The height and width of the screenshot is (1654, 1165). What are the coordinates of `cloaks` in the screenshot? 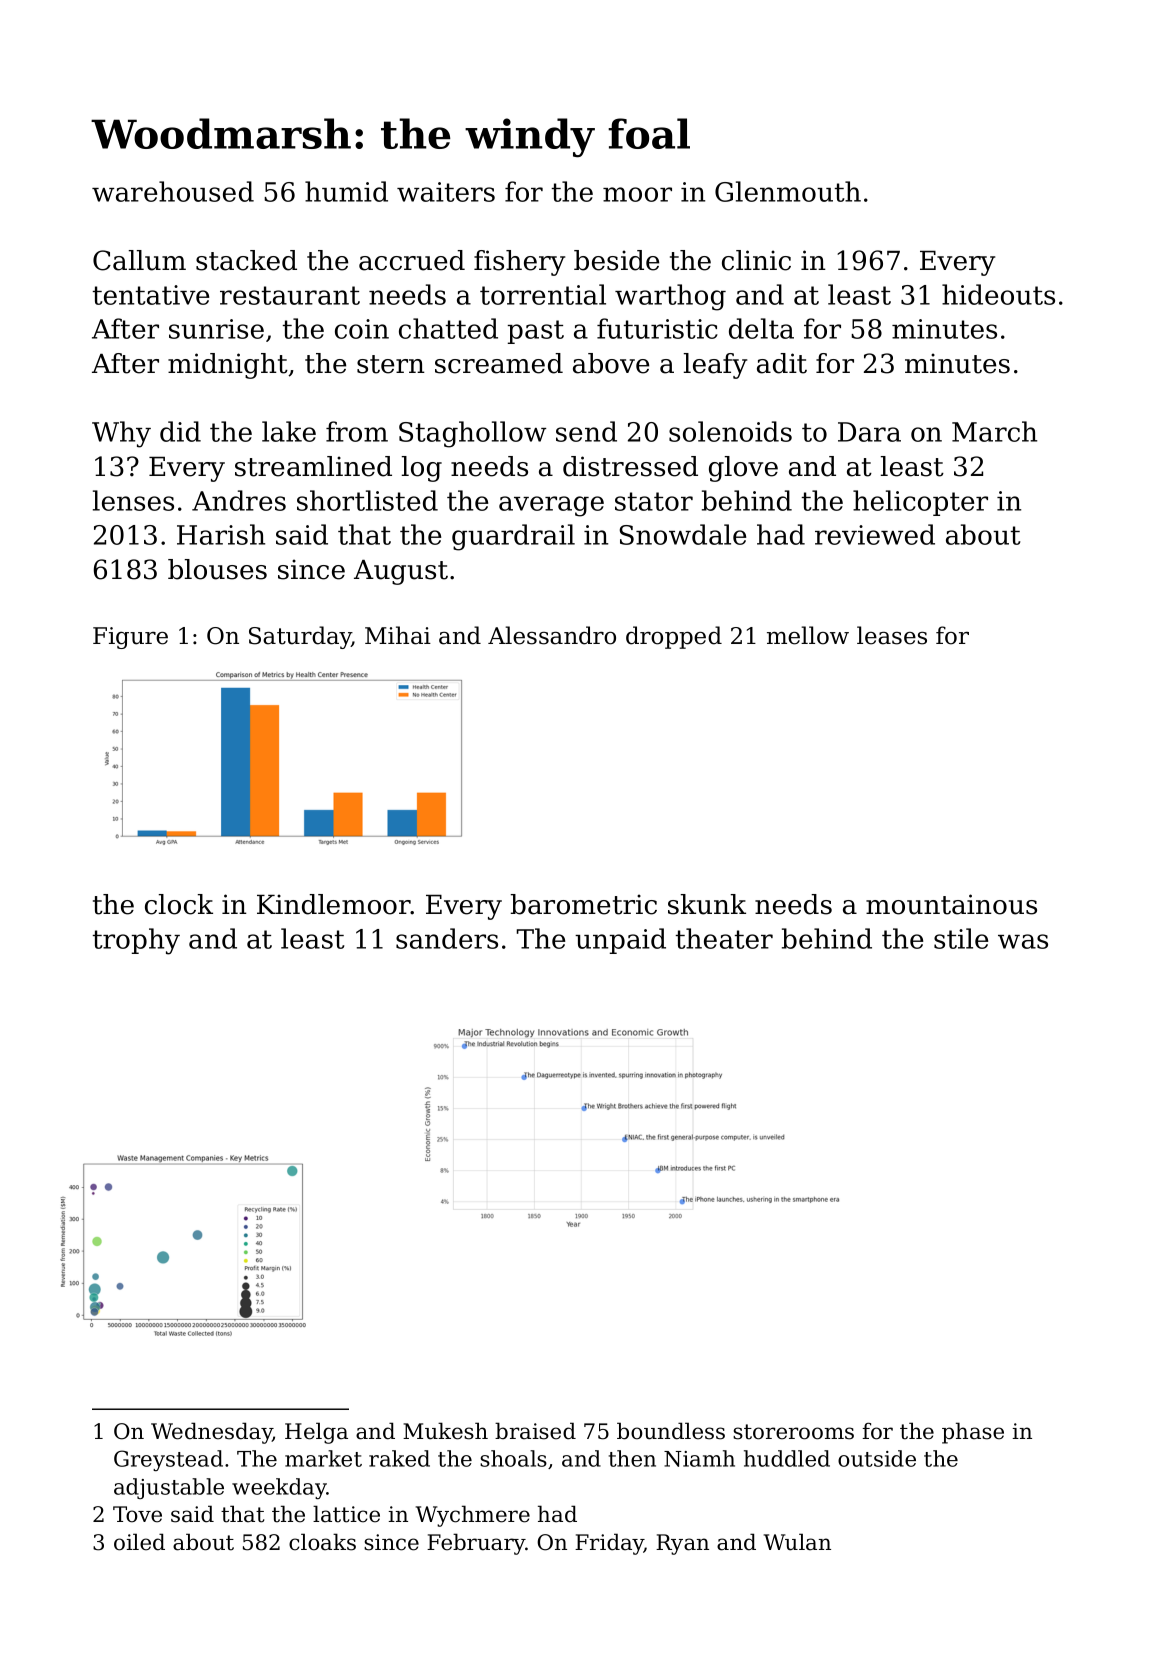 It's located at (322, 1542).
